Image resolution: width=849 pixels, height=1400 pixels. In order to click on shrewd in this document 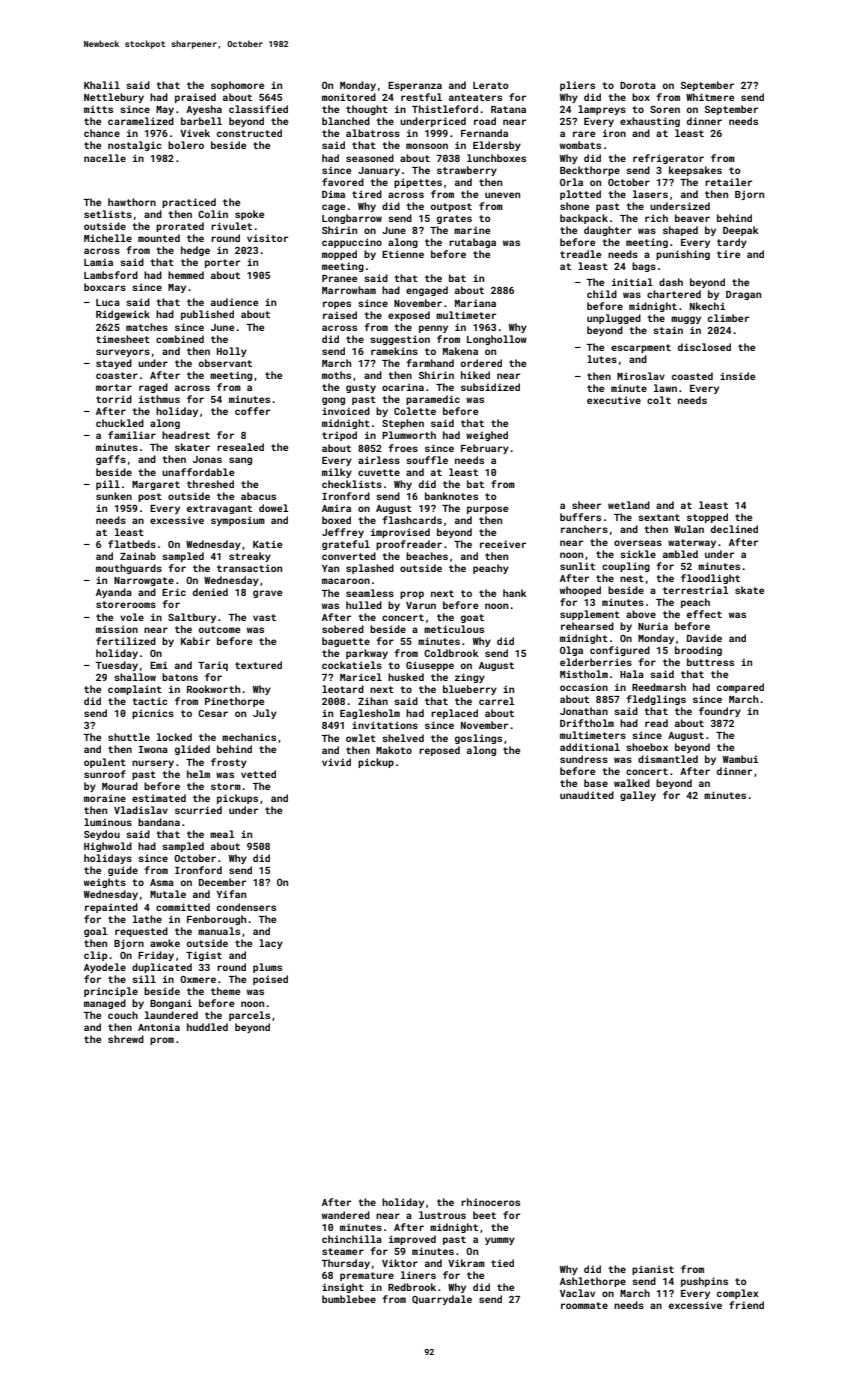, I will do `click(126, 1039)`.
